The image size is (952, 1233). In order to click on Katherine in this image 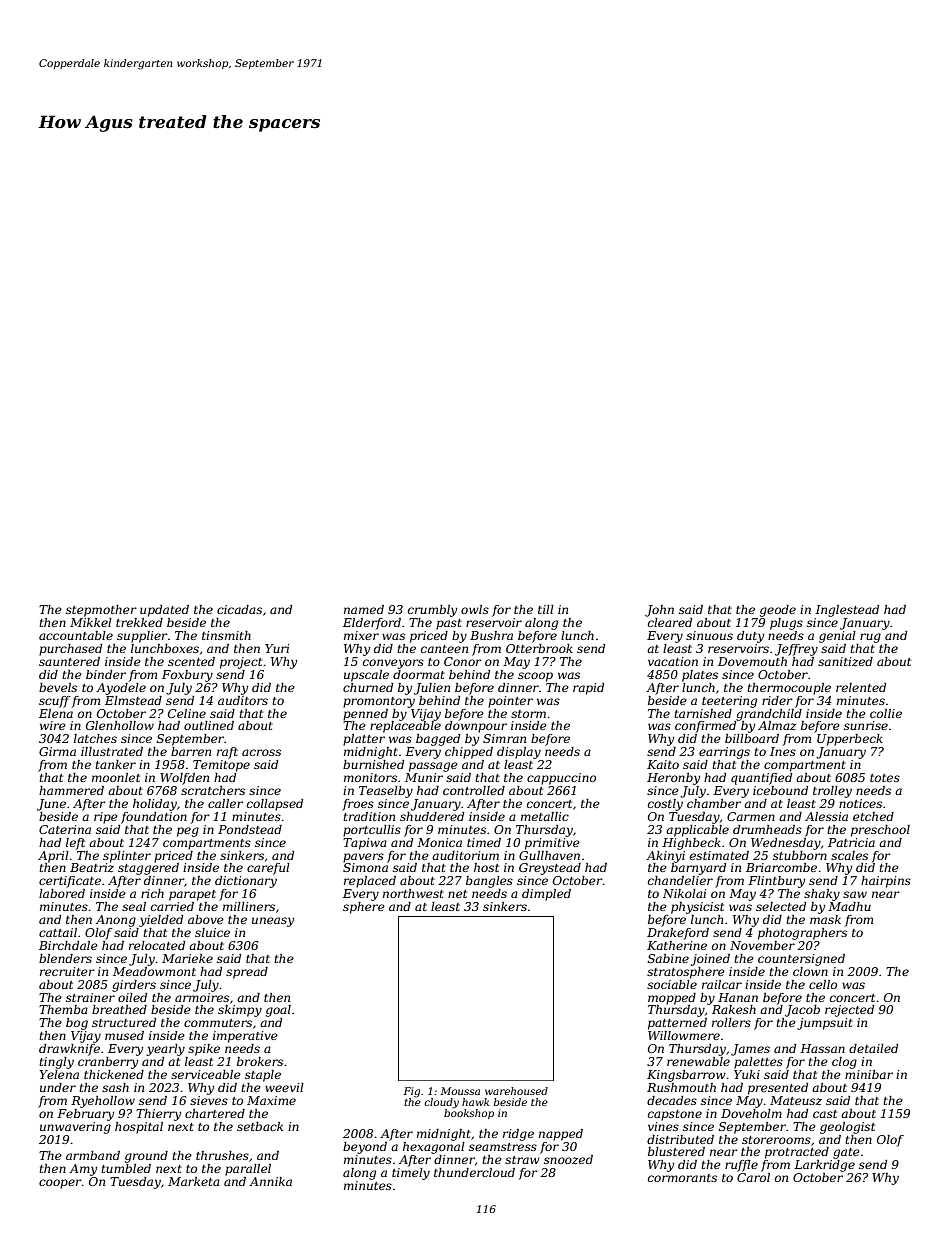, I will do `click(677, 945)`.
